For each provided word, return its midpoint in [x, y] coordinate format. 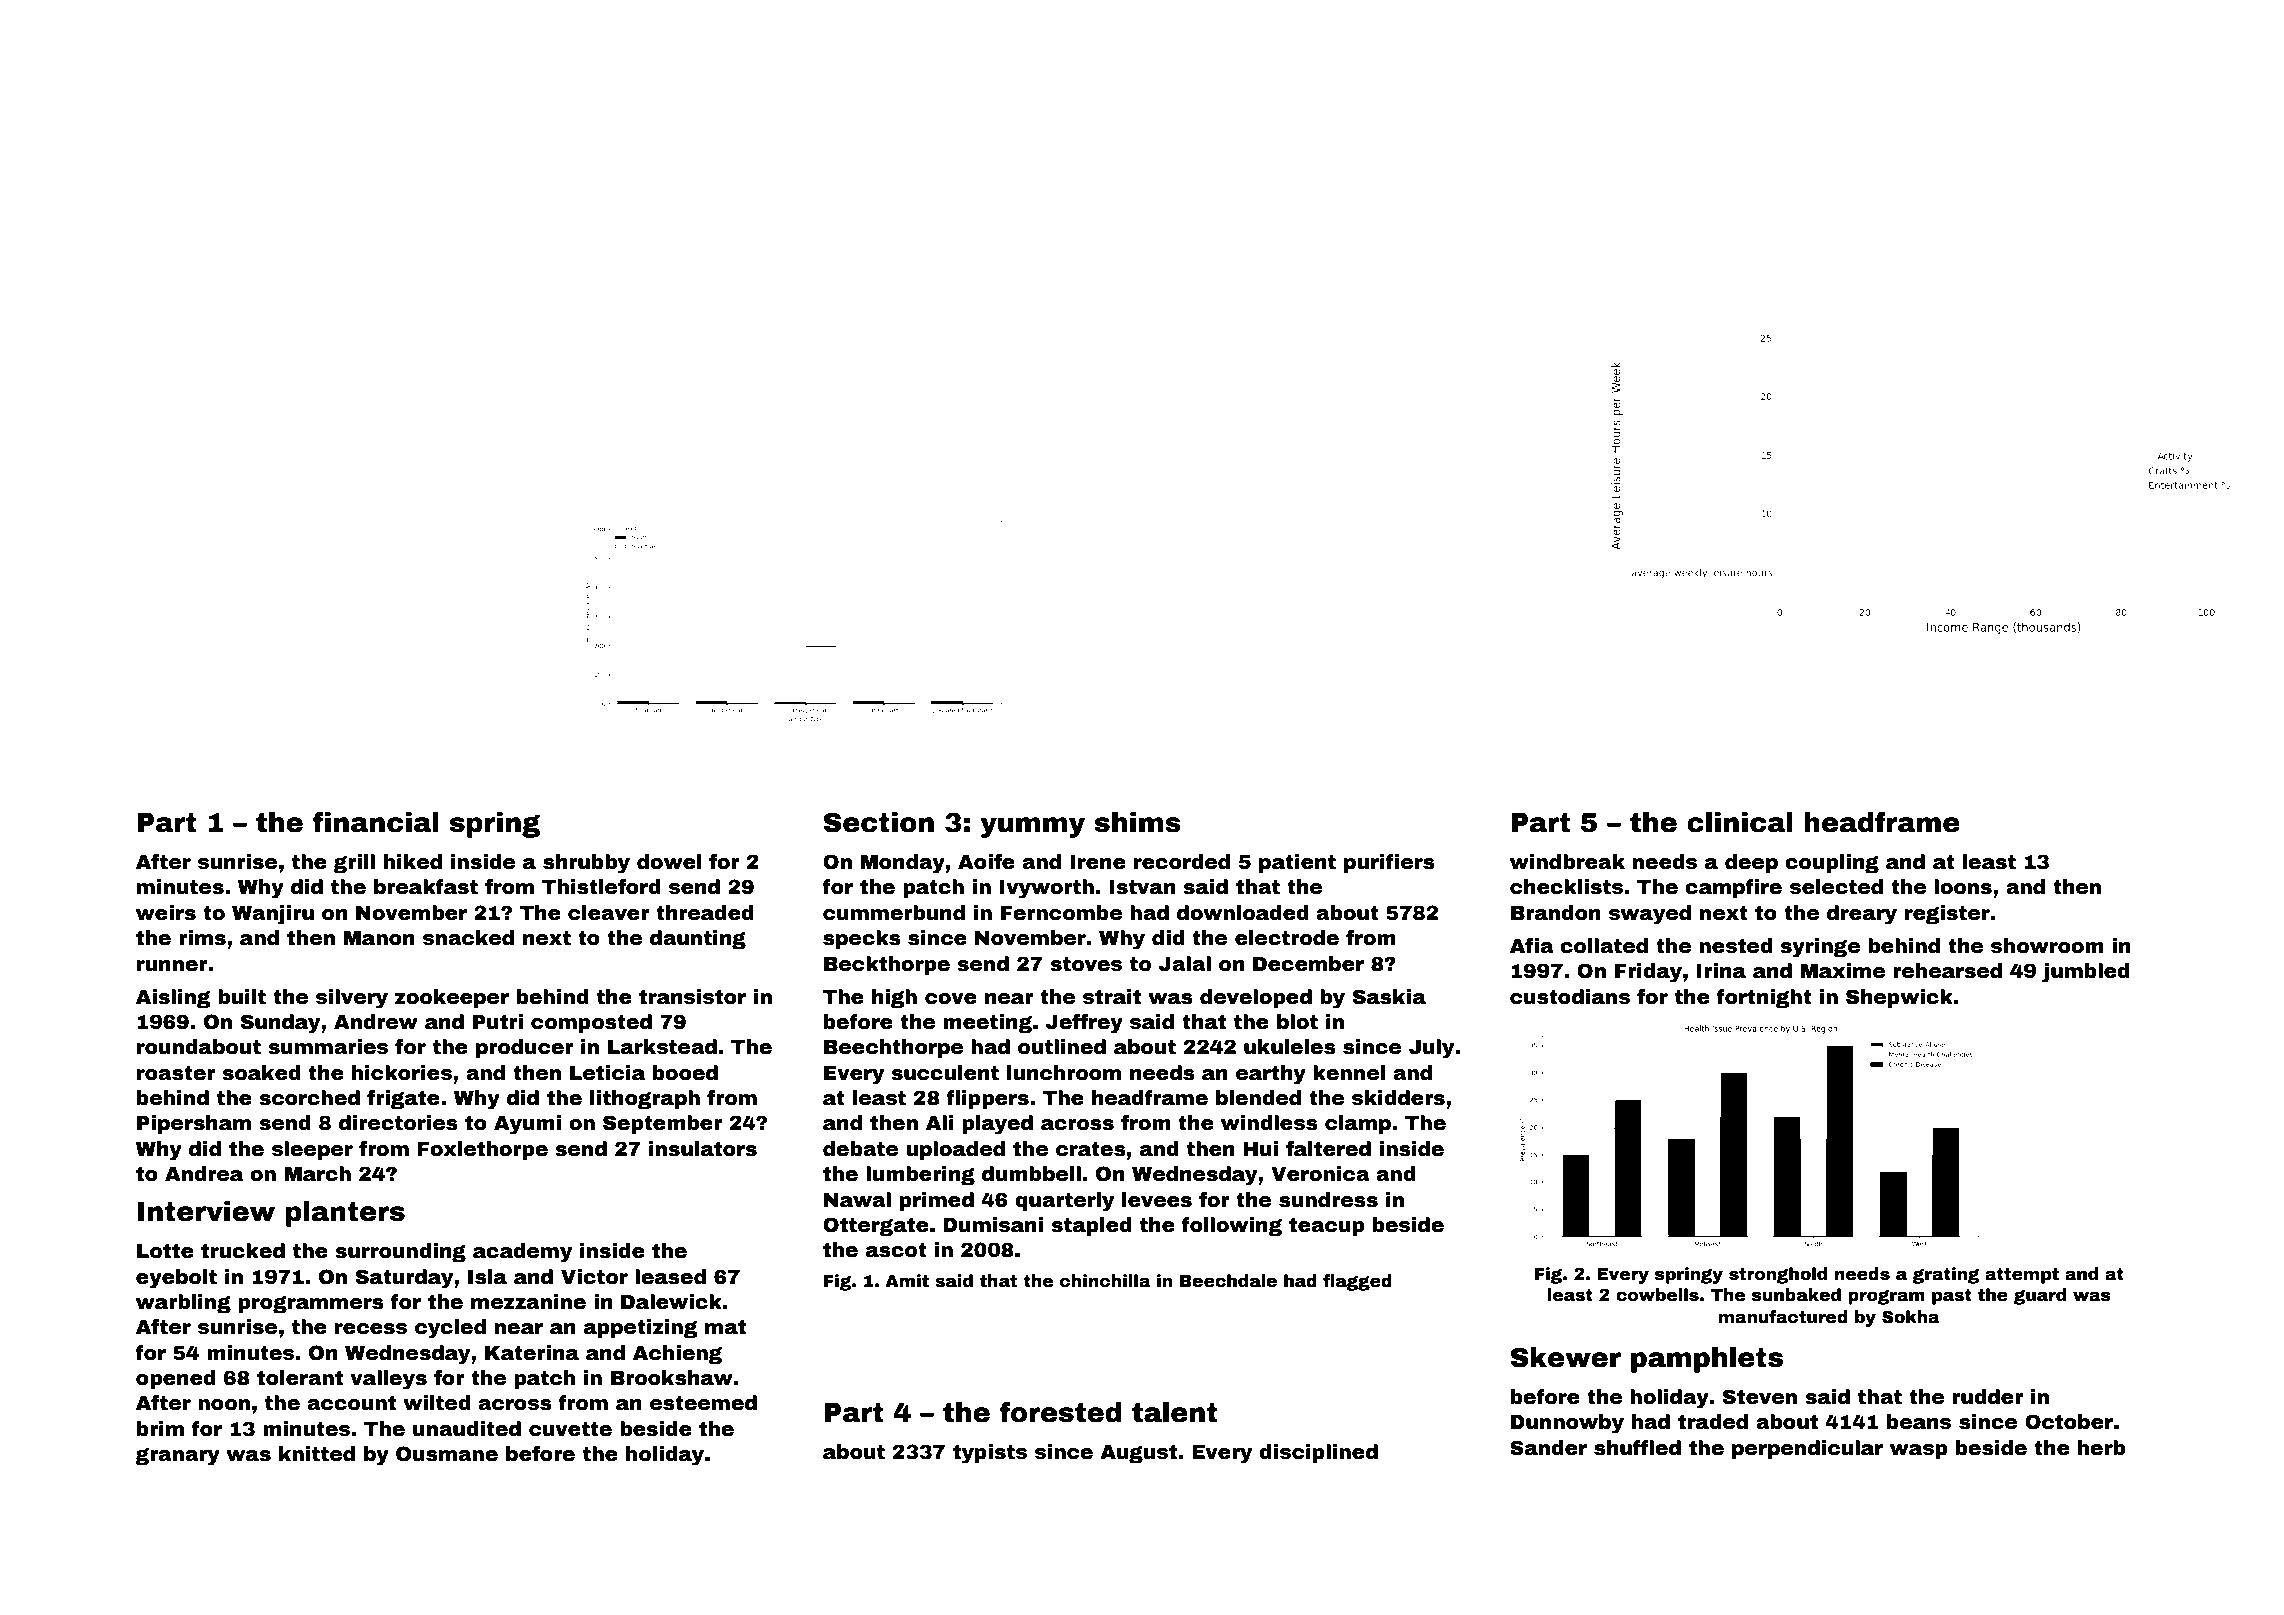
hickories [402, 1073]
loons [1963, 887]
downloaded [1243, 913]
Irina [1721, 971]
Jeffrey [1084, 1024]
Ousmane [447, 1454]
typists [990, 1454]
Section [879, 822]
